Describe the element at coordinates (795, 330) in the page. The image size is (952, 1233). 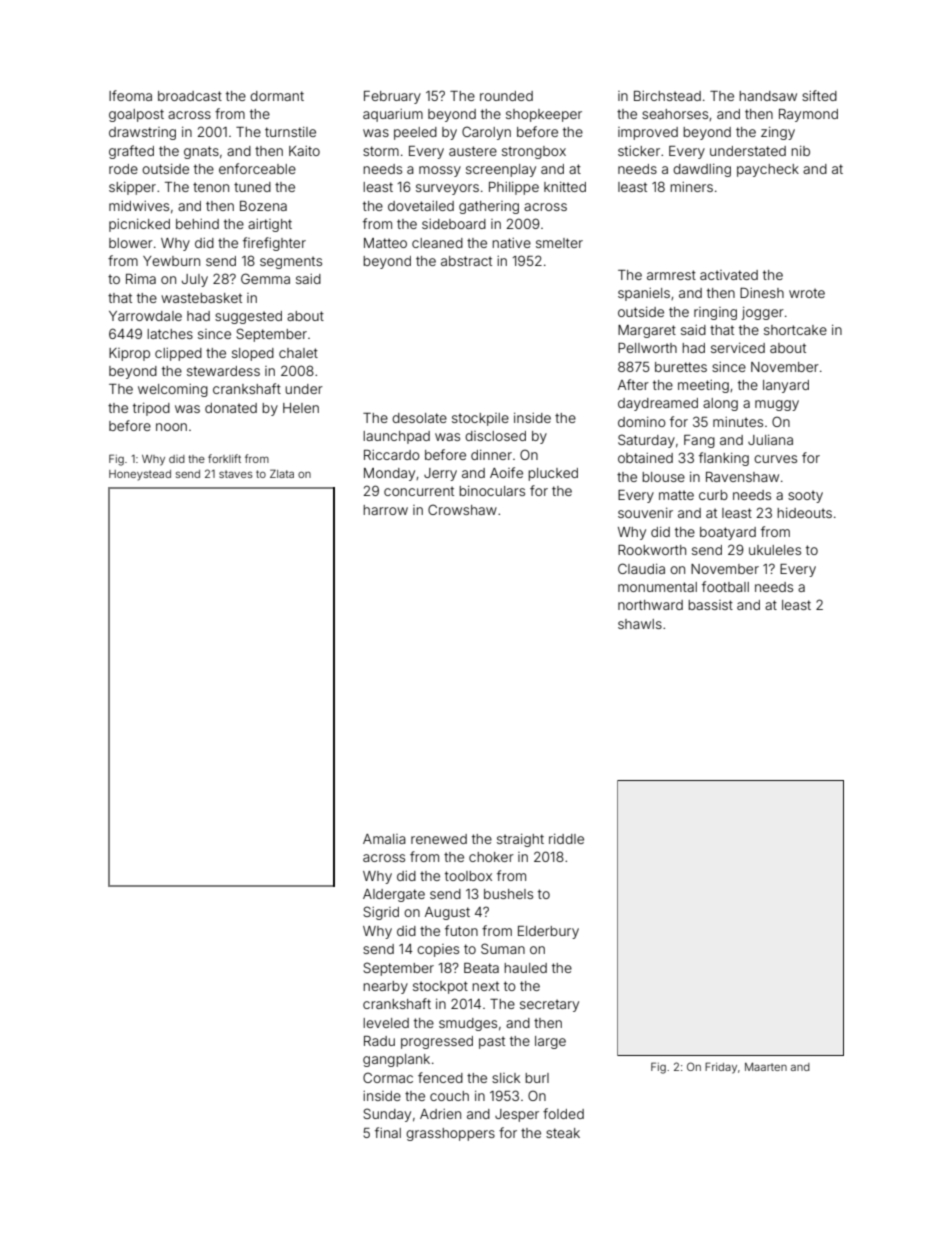
I see `shortcake` at that location.
